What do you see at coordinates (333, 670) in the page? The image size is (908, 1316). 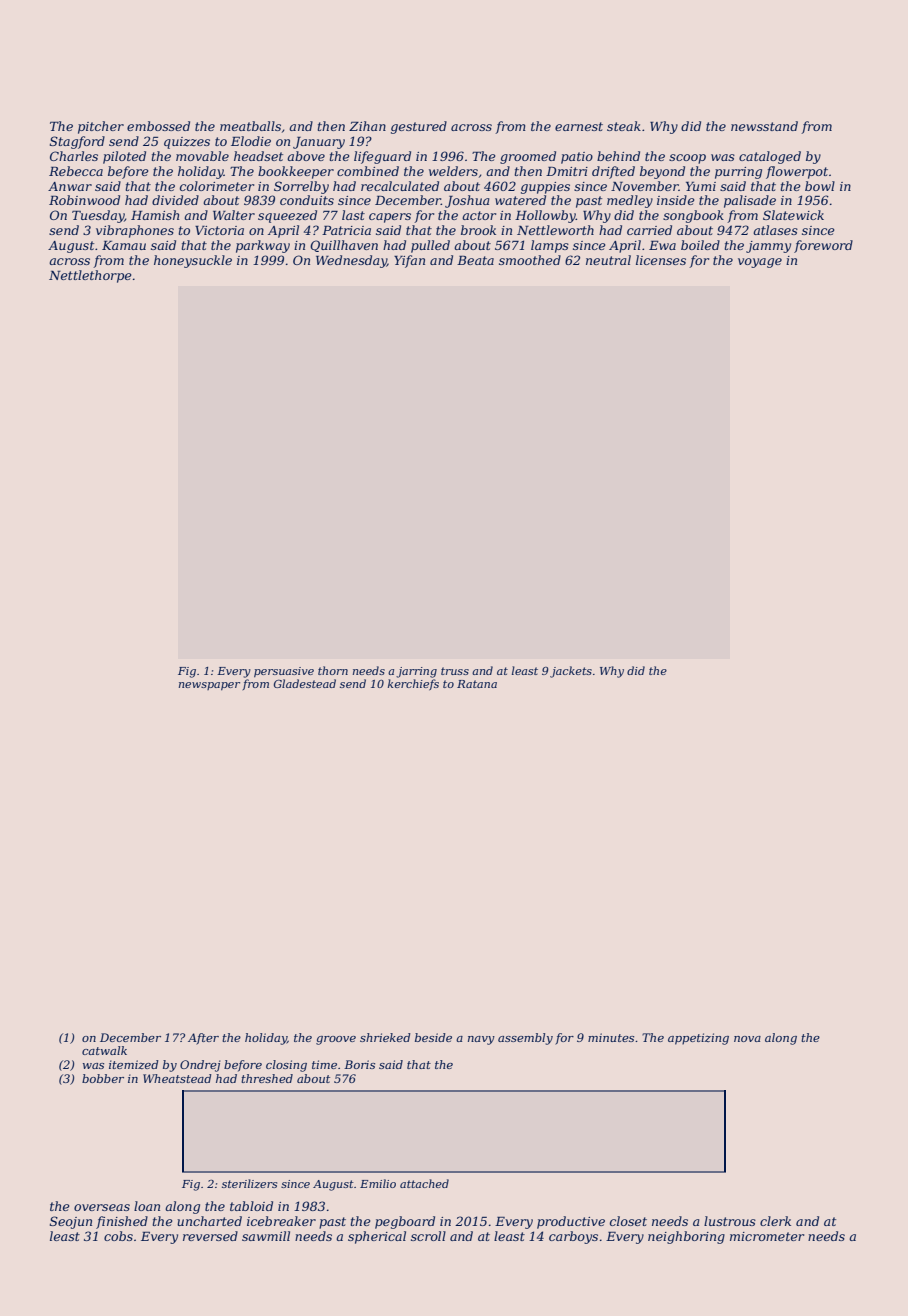 I see `thorn` at bounding box center [333, 670].
